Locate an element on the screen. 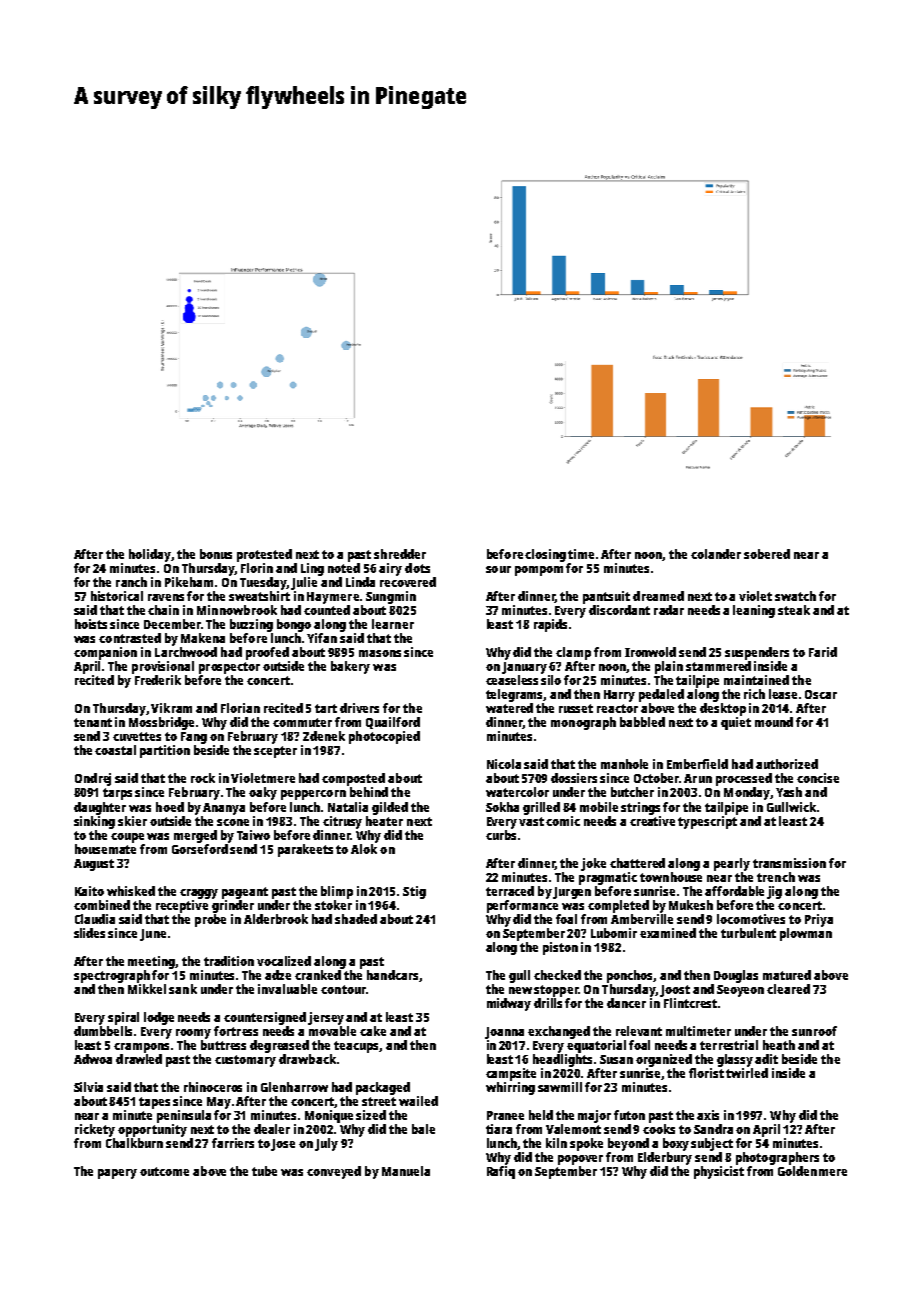 This screenshot has width=924, height=1314. proofed is located at coordinates (267, 653).
